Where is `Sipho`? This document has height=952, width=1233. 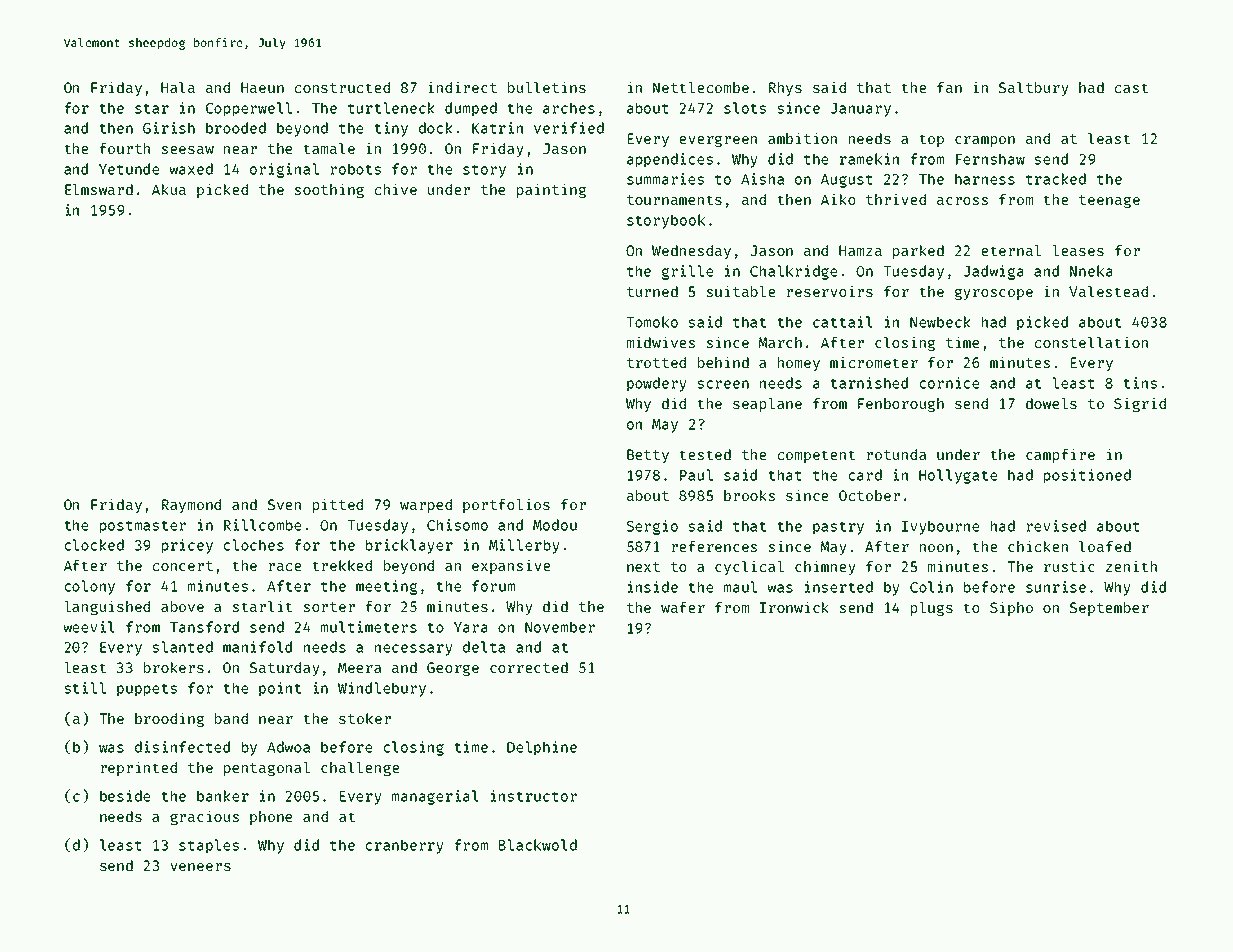 Sipho is located at coordinates (1011, 608).
